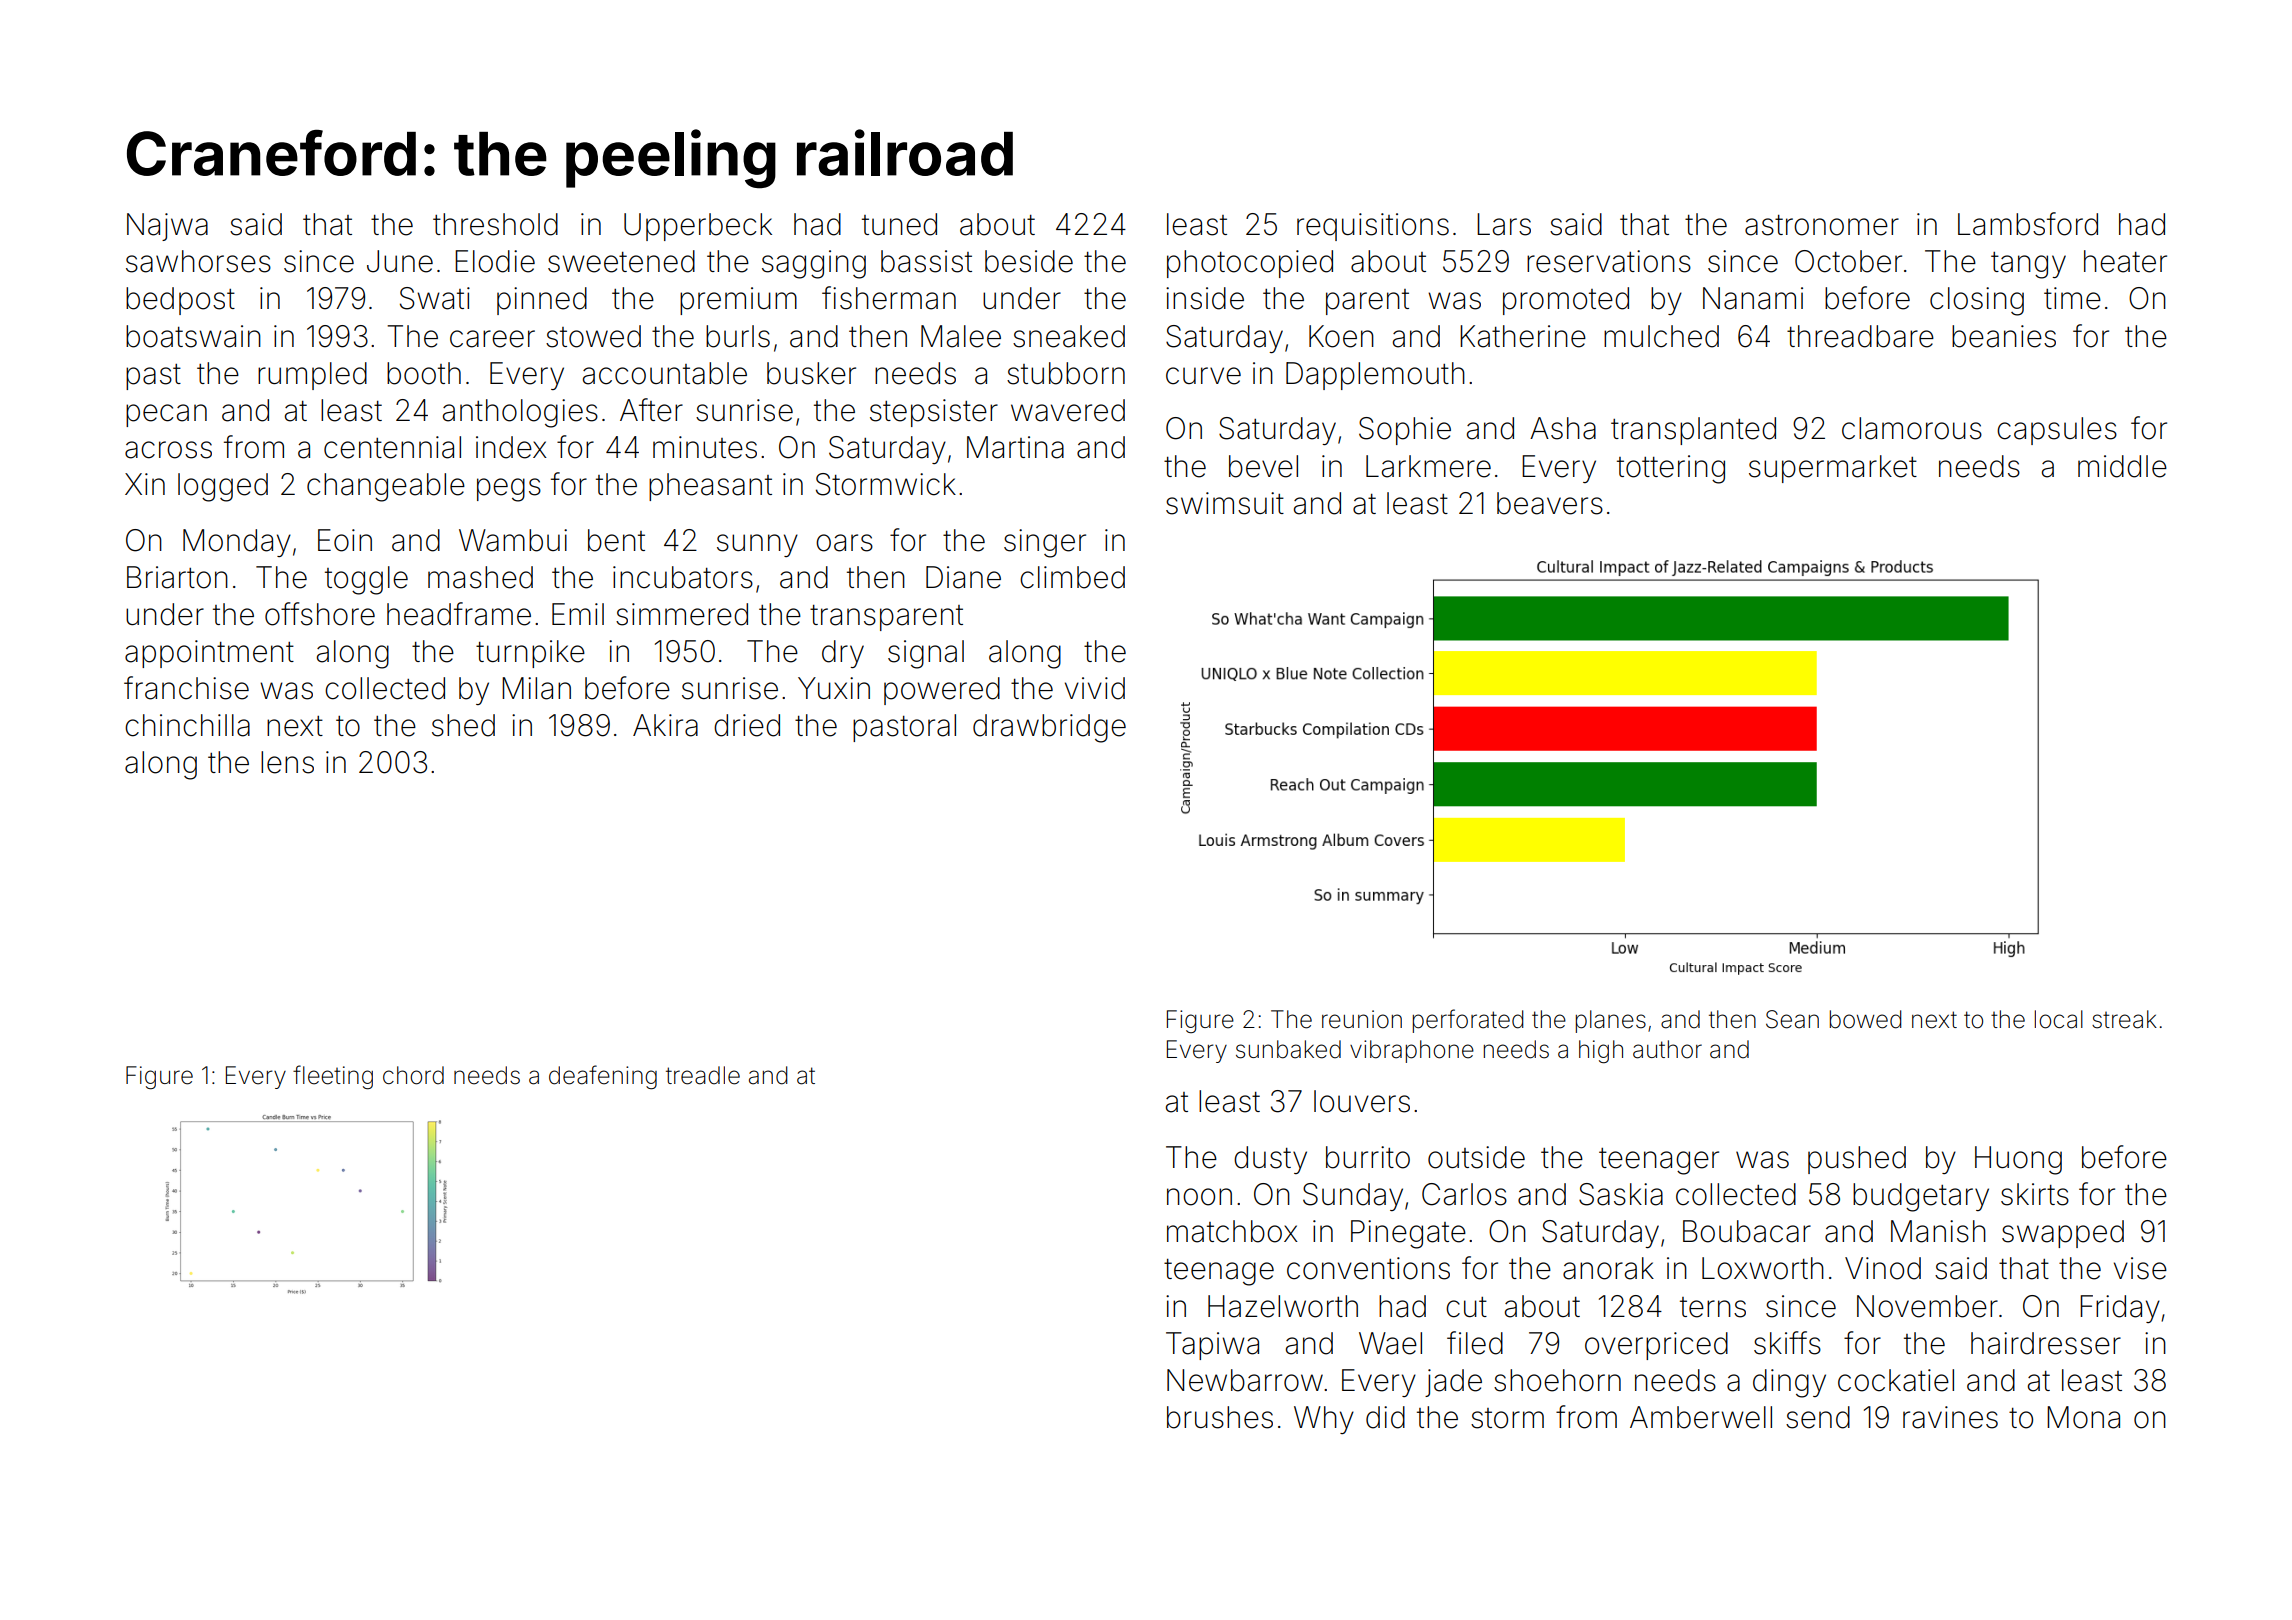 This screenshot has height=1620, width=2292. I want to click on tuned, so click(899, 224).
